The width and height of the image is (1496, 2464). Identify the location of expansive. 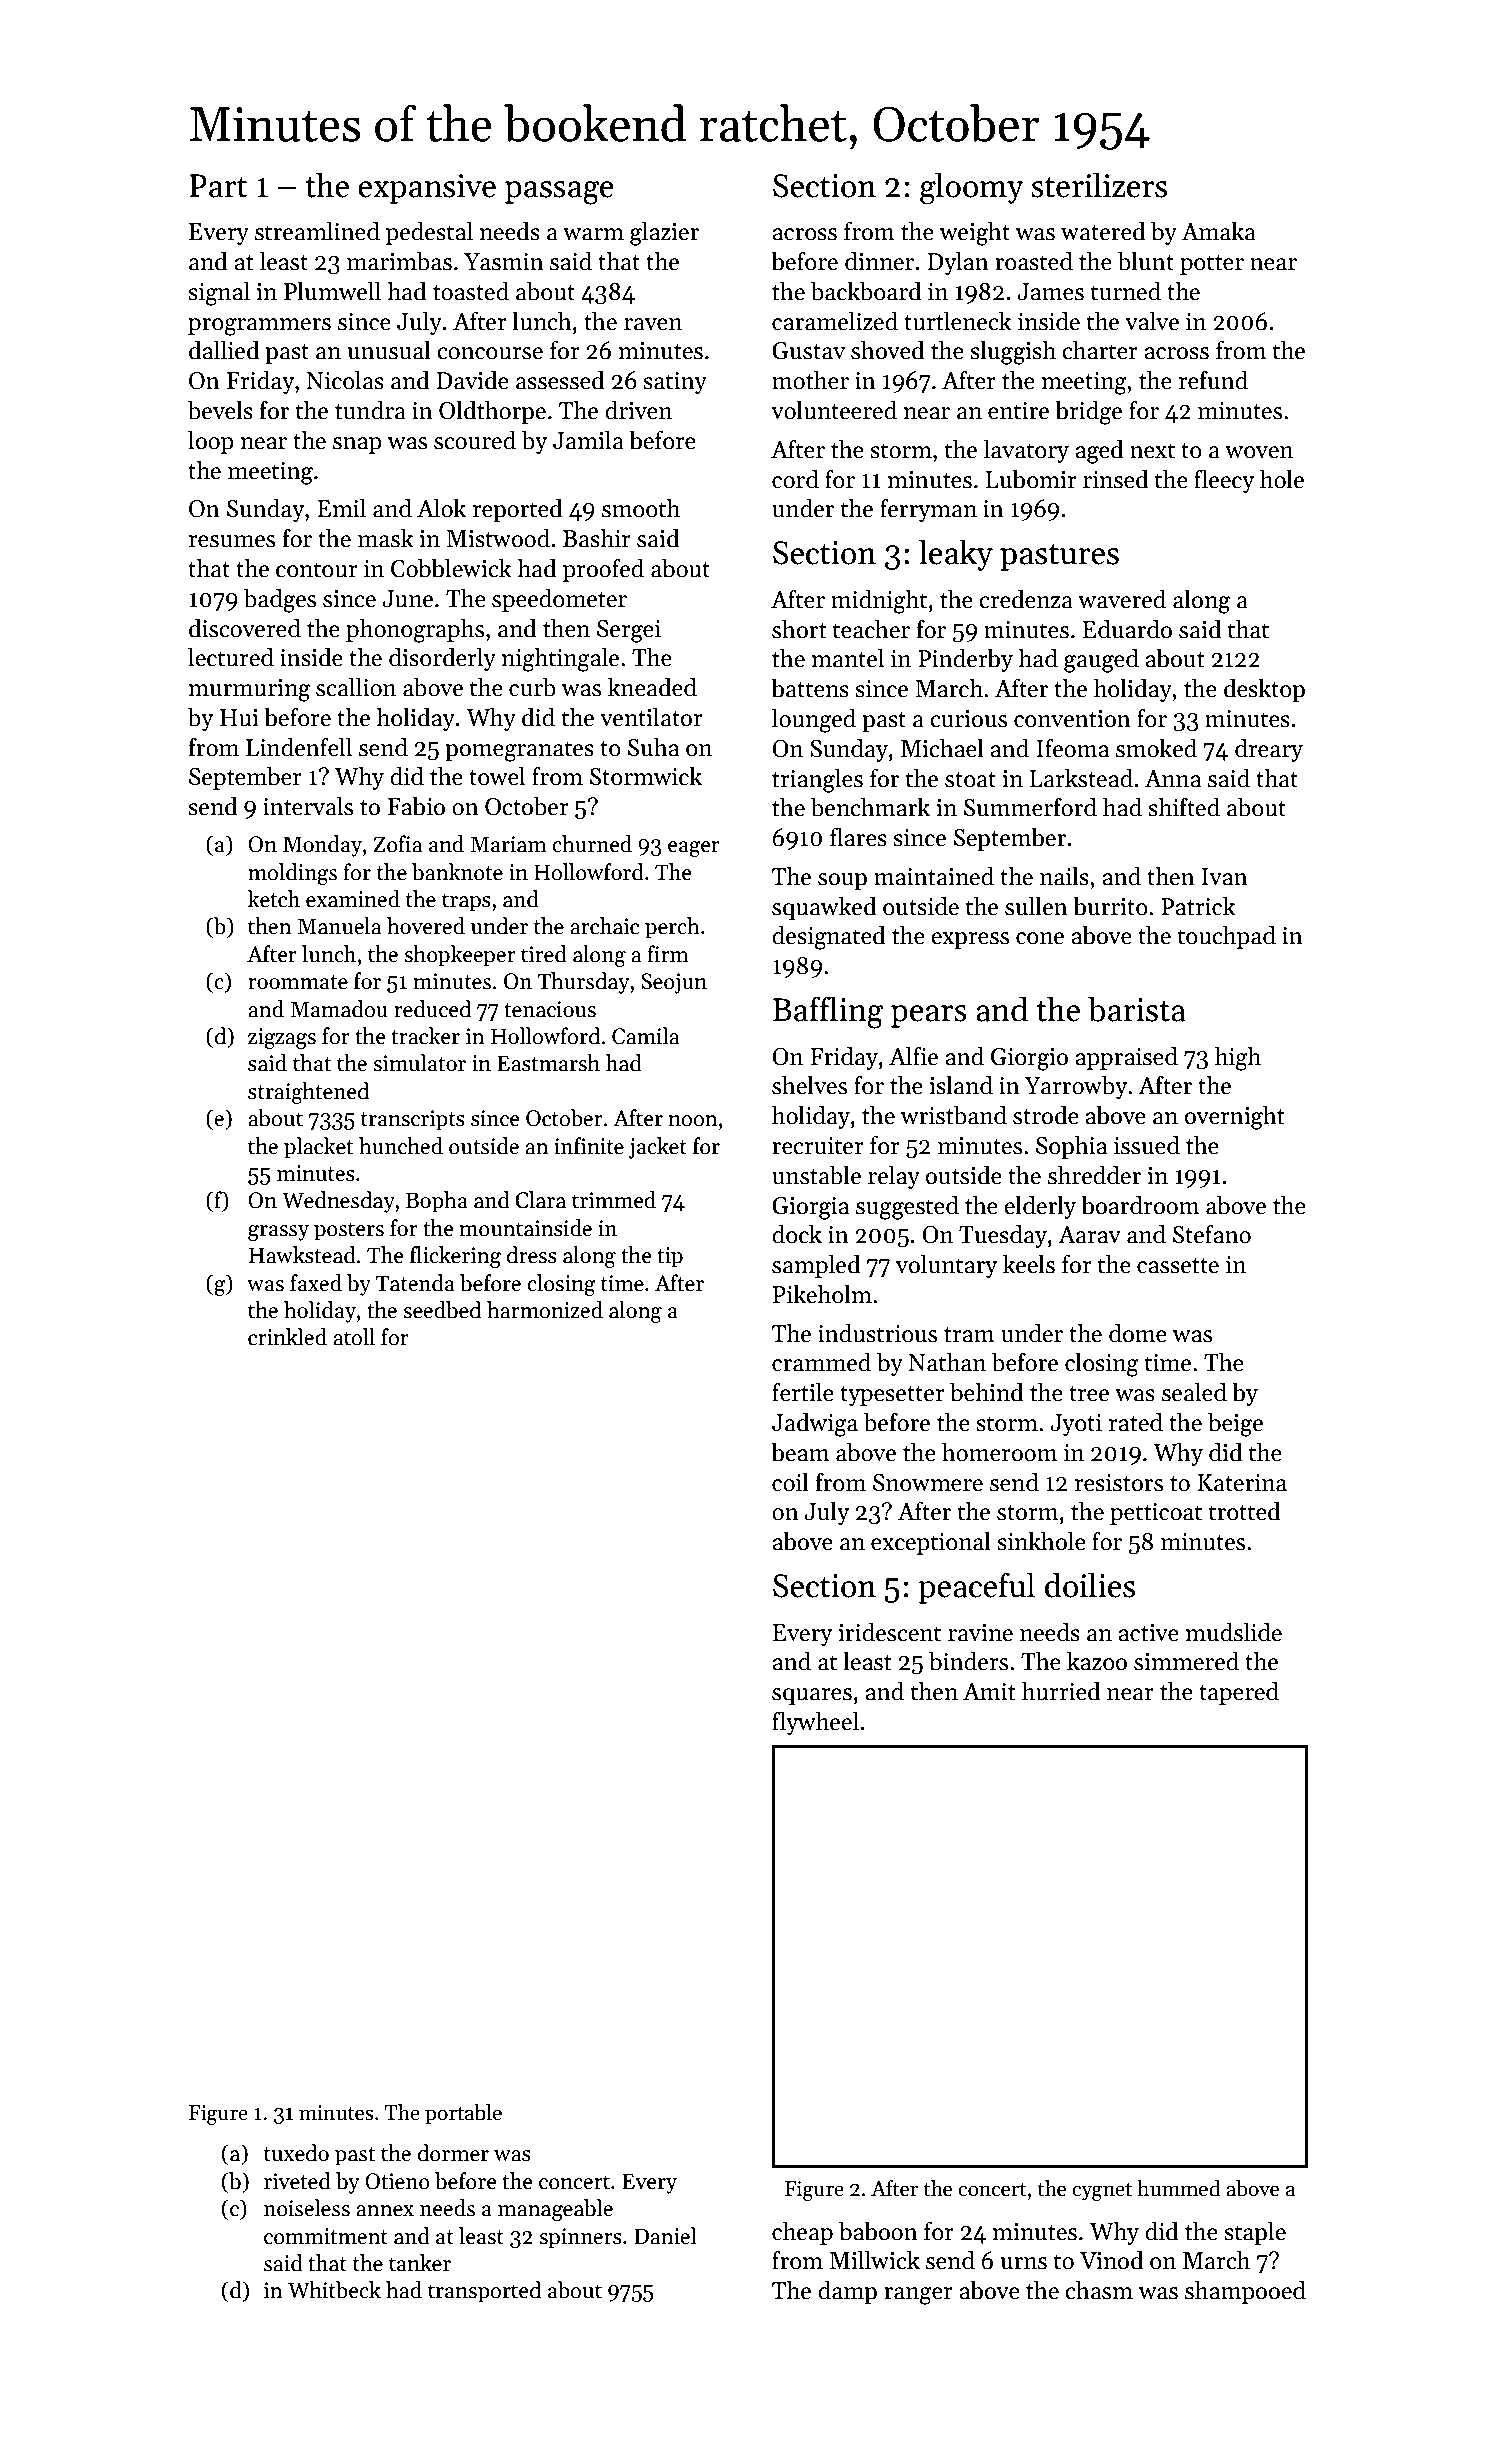
(427, 189).
